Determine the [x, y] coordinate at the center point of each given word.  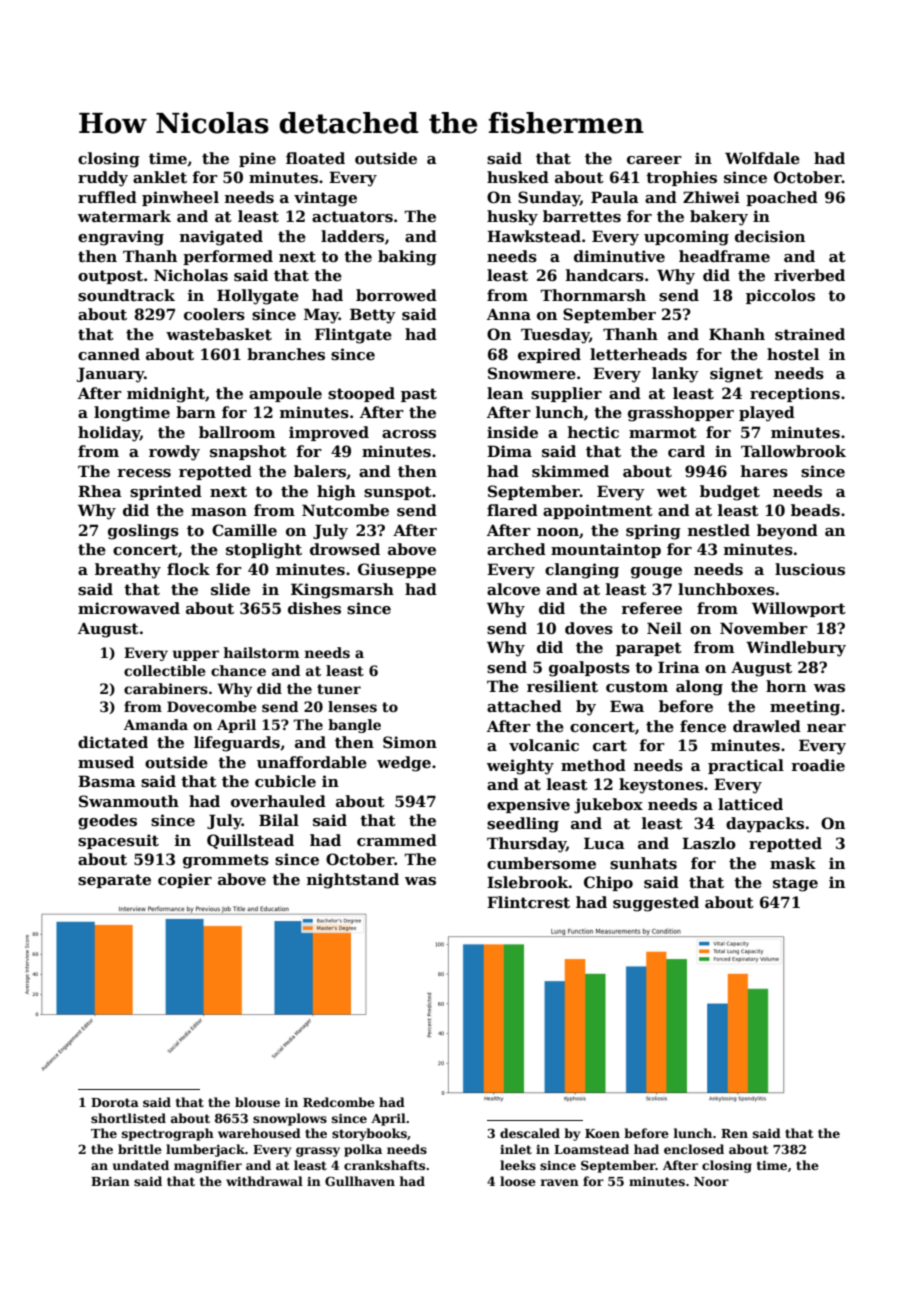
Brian [110, 1181]
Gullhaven [360, 1181]
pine [257, 159]
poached [782, 198]
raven [559, 1182]
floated [315, 158]
